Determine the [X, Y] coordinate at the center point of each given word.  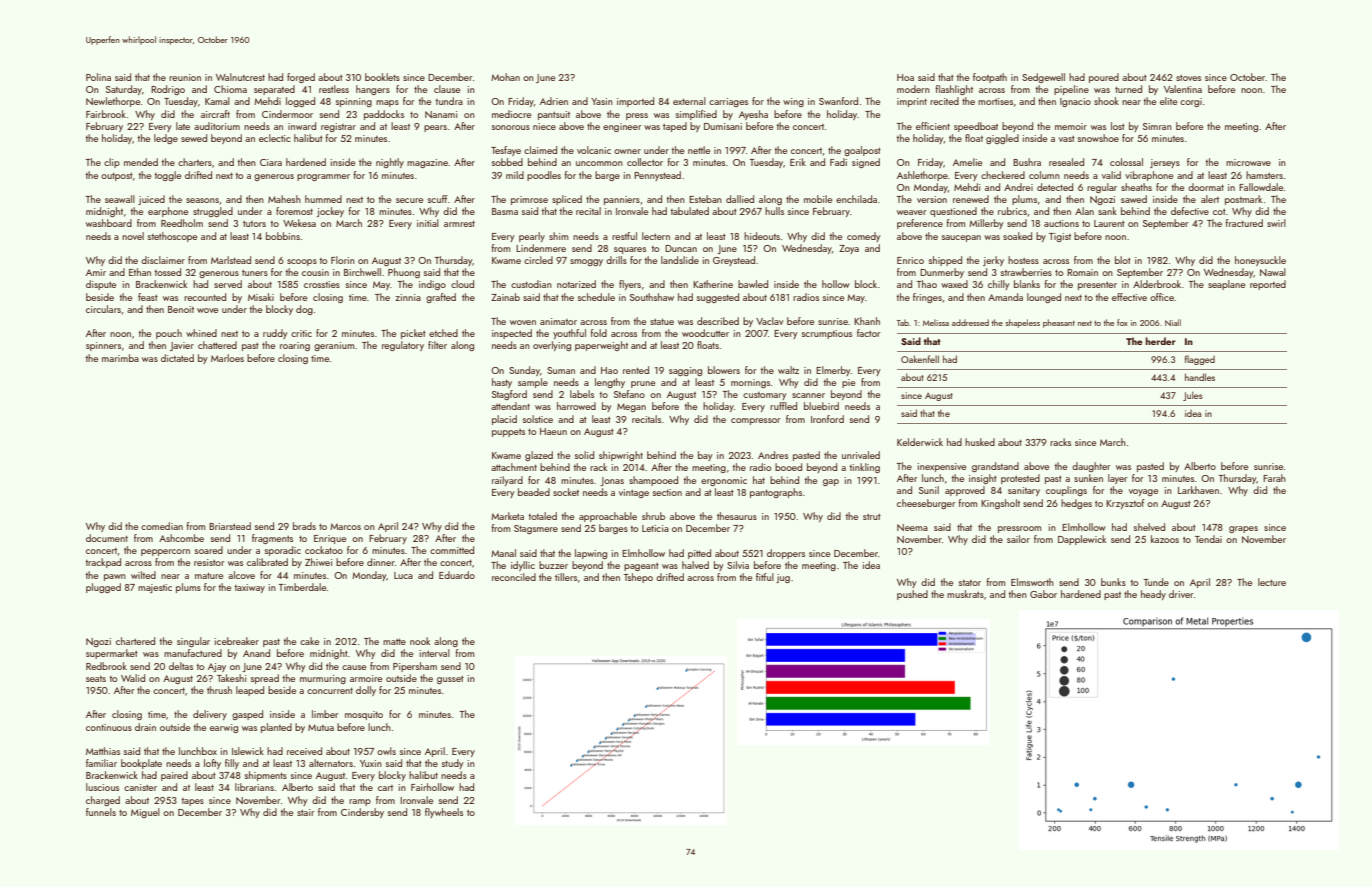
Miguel [145, 813]
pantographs [776, 493]
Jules [1193, 396]
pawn [115, 577]
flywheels [444, 813]
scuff [438, 199]
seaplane [1226, 285]
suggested [718, 298]
